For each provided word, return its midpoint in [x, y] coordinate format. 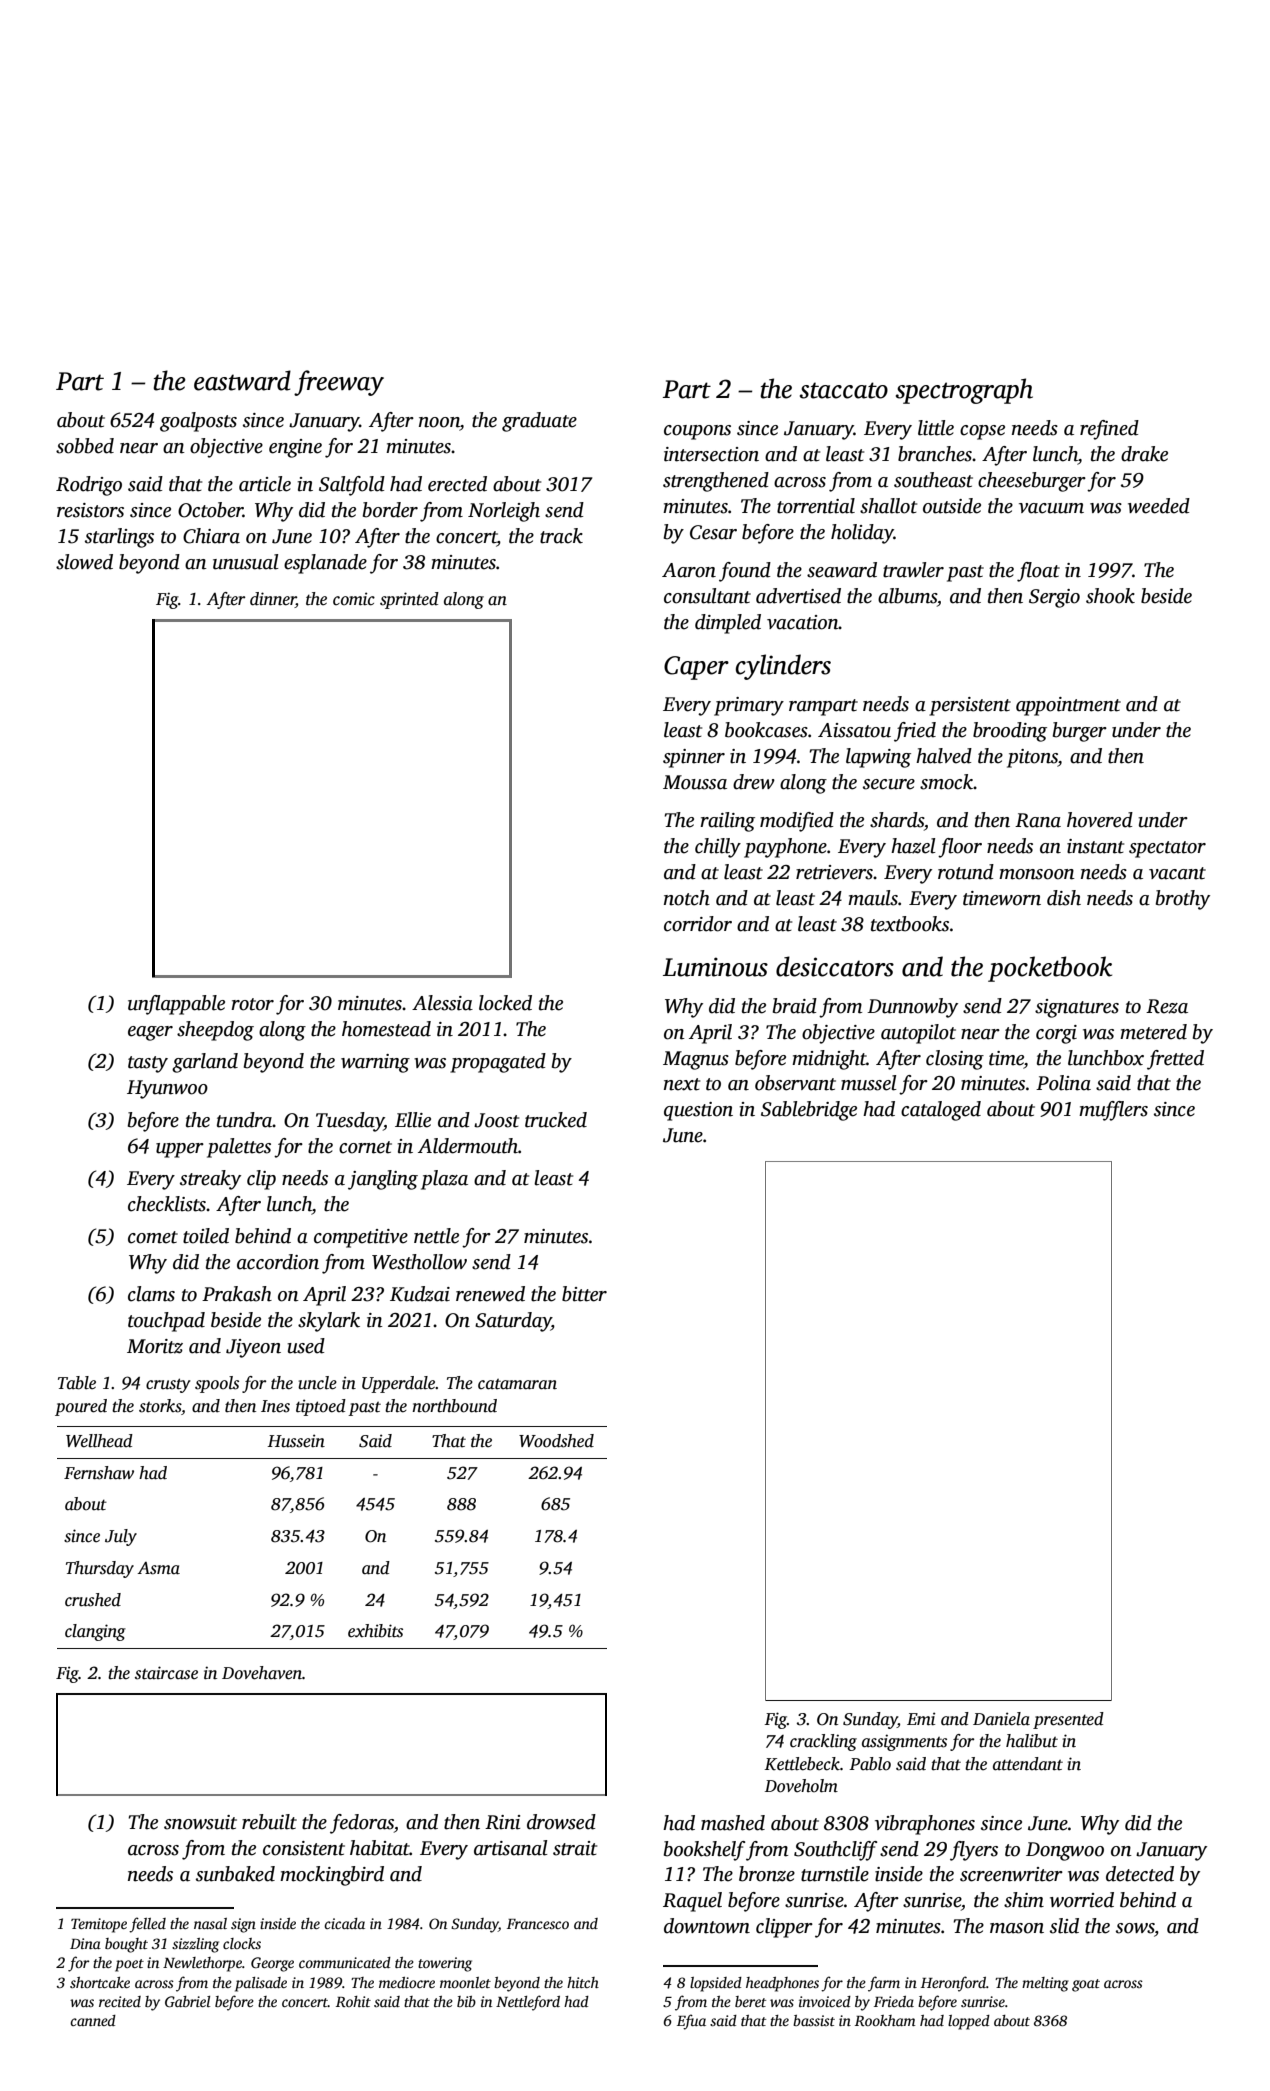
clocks [242, 1943]
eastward [242, 380]
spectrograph [964, 391]
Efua [691, 2022]
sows [1135, 1928]
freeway [339, 383]
